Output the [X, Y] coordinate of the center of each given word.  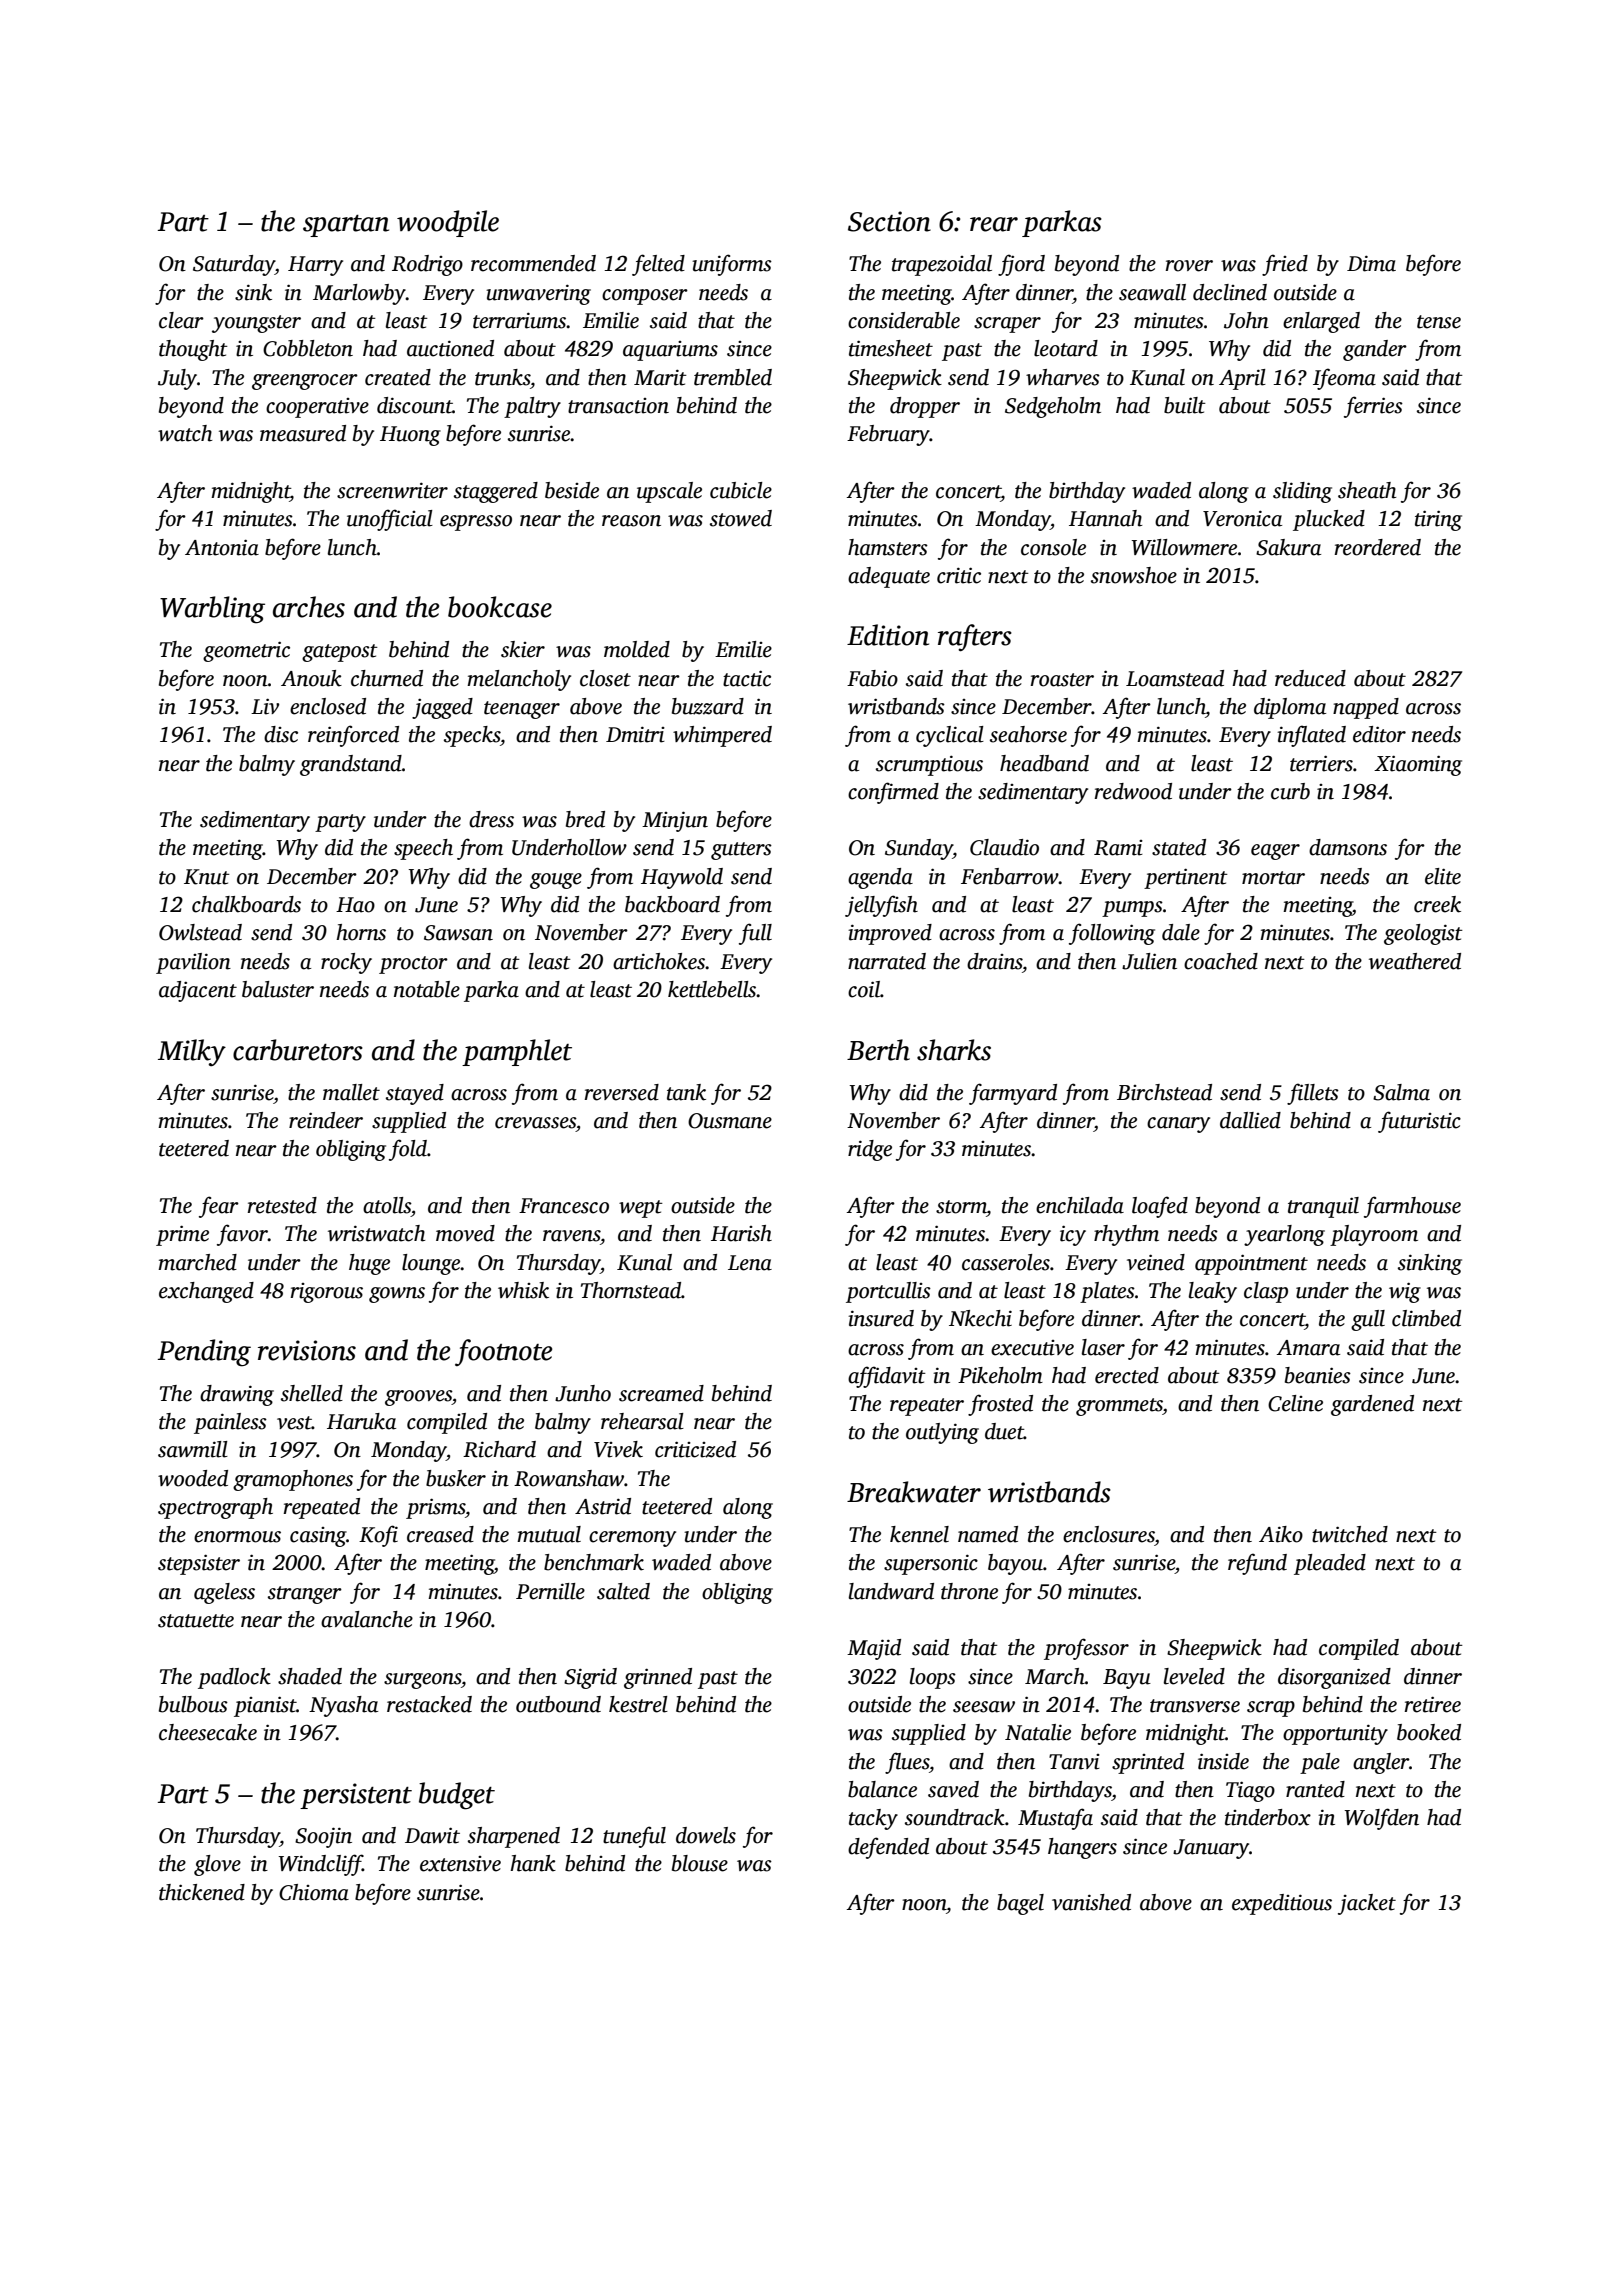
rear [994, 224]
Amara [1308, 1348]
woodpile [448, 223]
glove [217, 1865]
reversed [622, 1092]
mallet [351, 1092]
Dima [1371, 263]
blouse [700, 1863]
